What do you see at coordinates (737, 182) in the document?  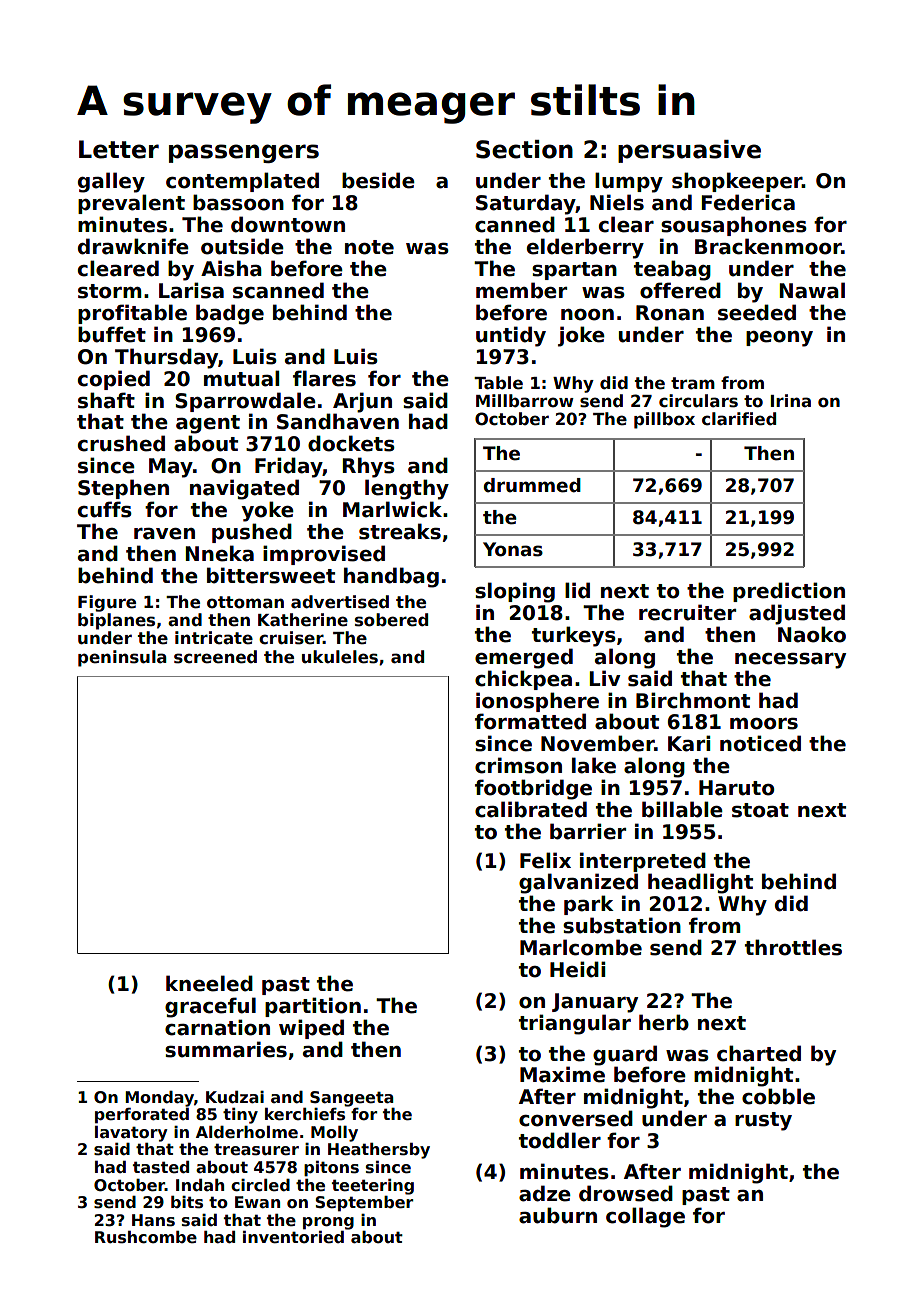 I see `shopkeeper` at bounding box center [737, 182].
